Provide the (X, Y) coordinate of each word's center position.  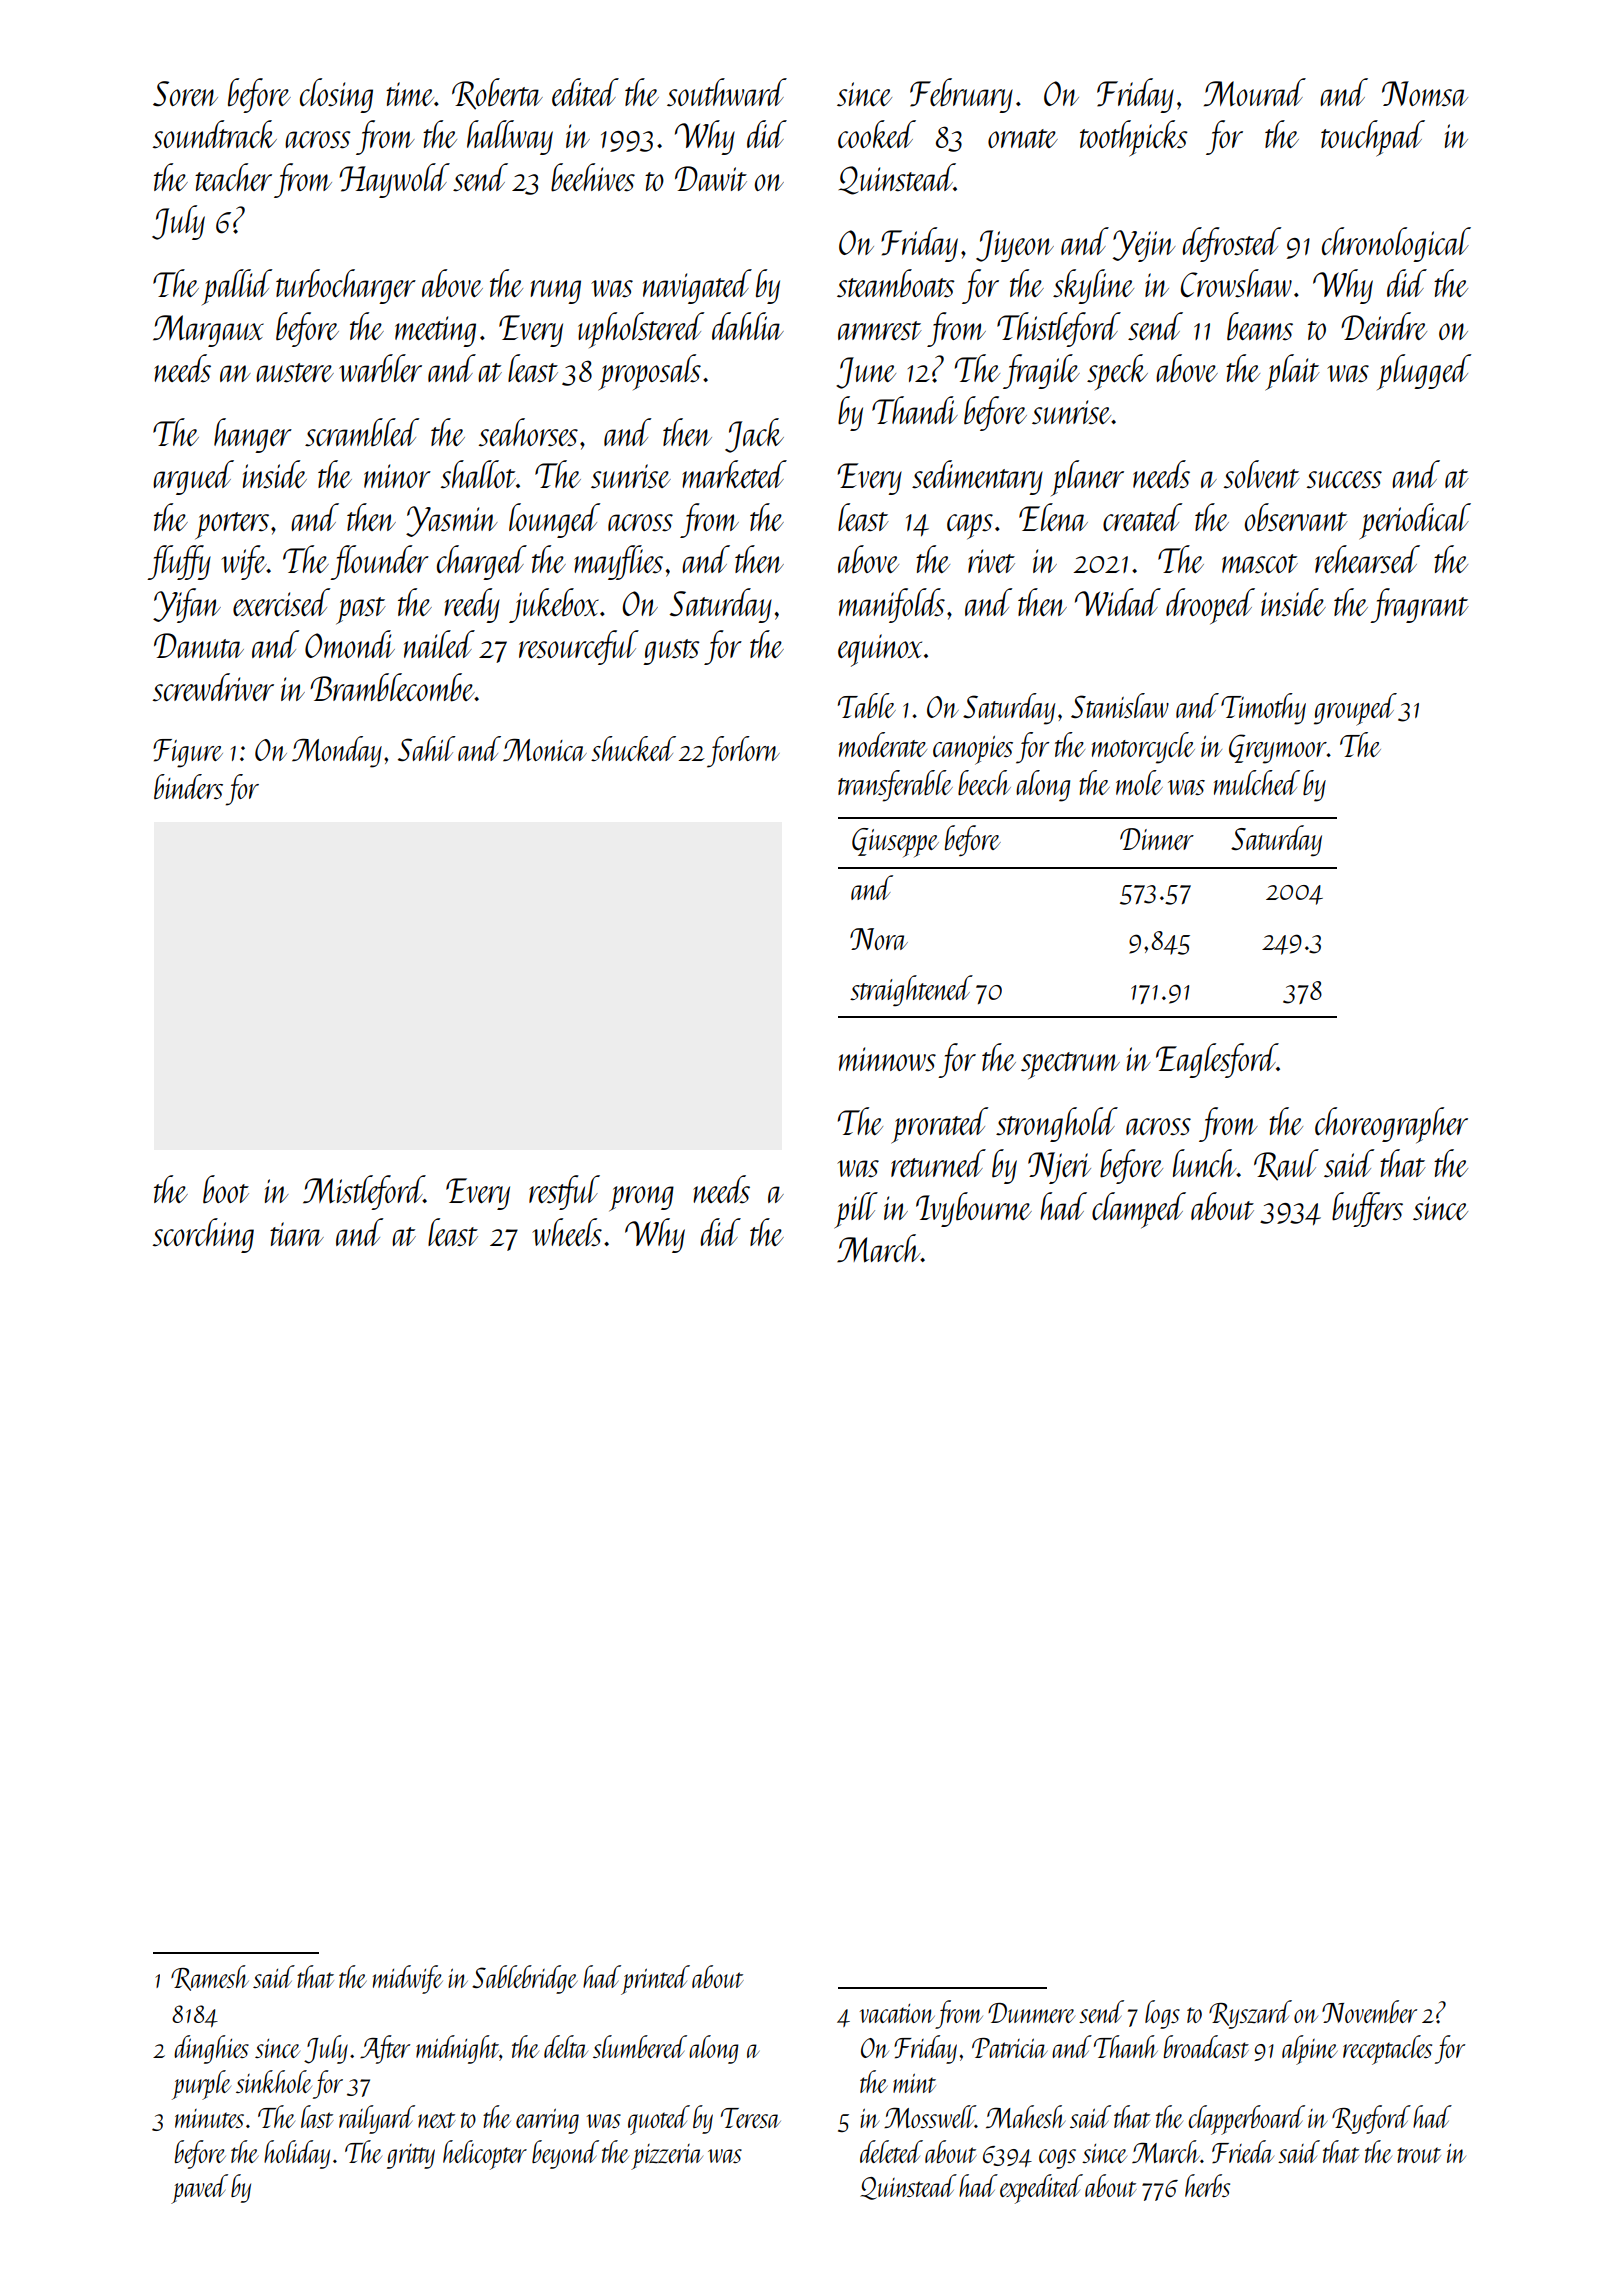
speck (1117, 372)
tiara (297, 1234)
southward (727, 92)
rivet (991, 561)
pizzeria (667, 2157)
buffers (1367, 1209)
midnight (457, 2049)
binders (188, 786)
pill (856, 1210)
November (1369, 2011)
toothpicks (1134, 138)
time (410, 94)
